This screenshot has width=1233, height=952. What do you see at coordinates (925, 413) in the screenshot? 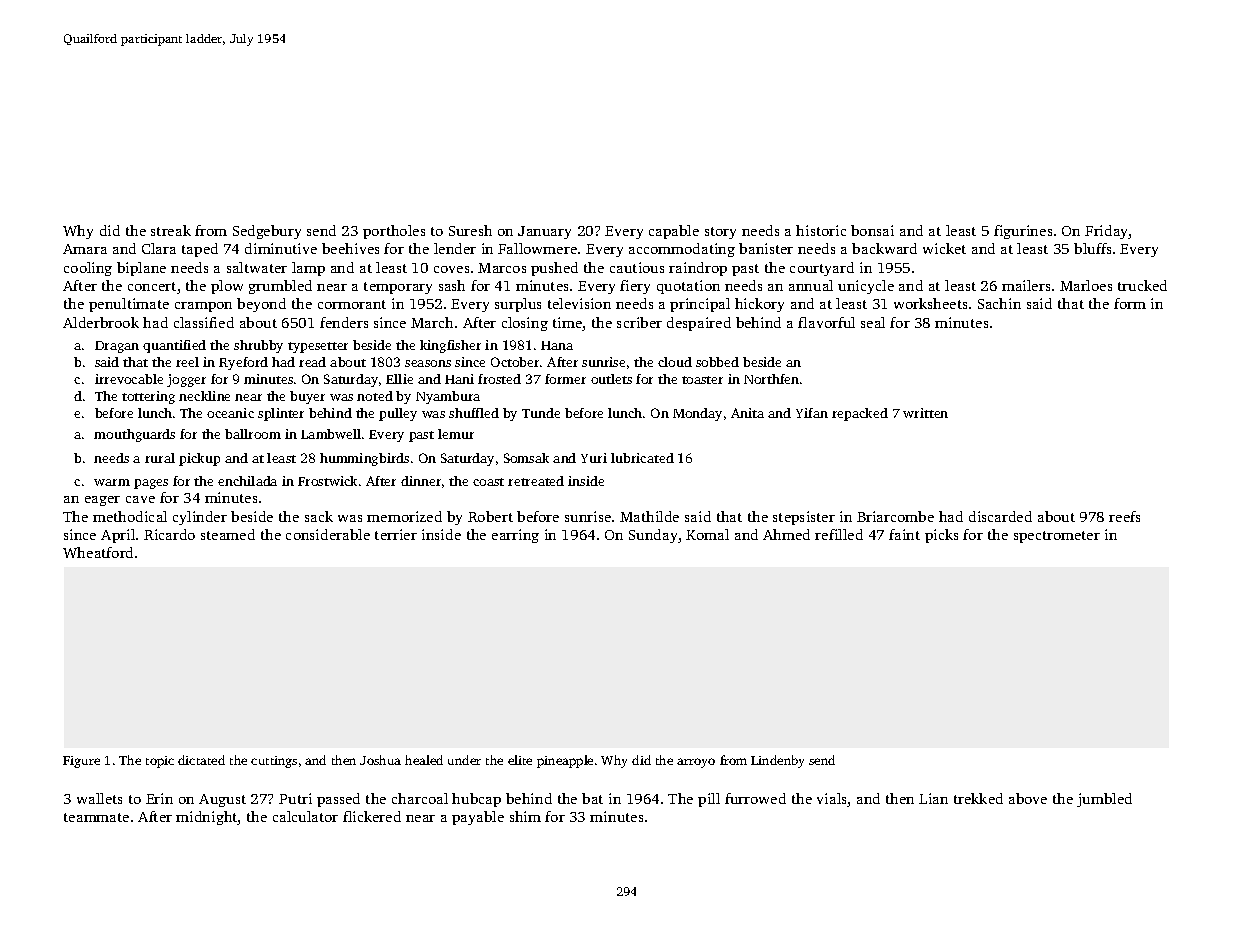
I see `written` at bounding box center [925, 413].
